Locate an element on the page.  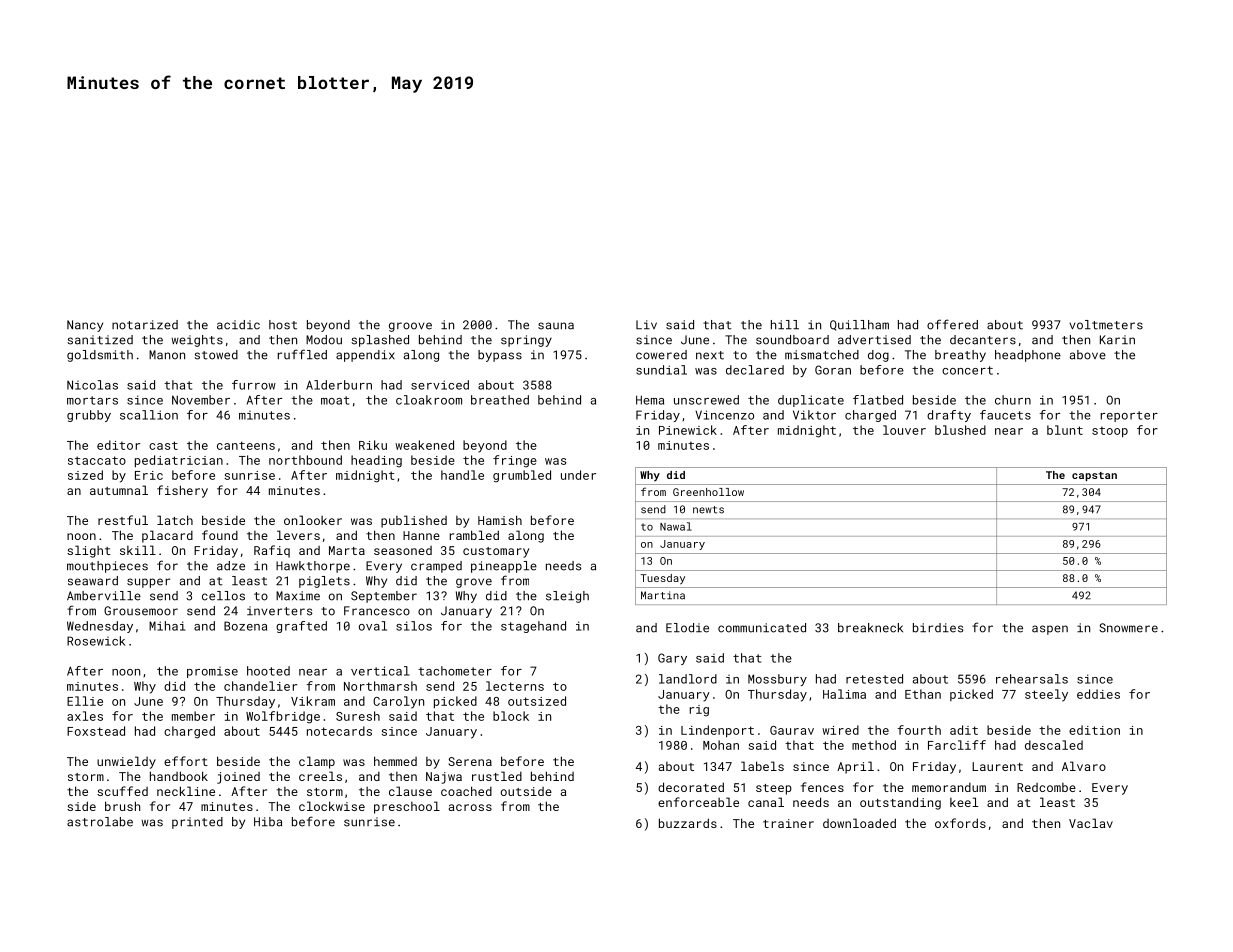
Maxime is located at coordinates (298, 596).
